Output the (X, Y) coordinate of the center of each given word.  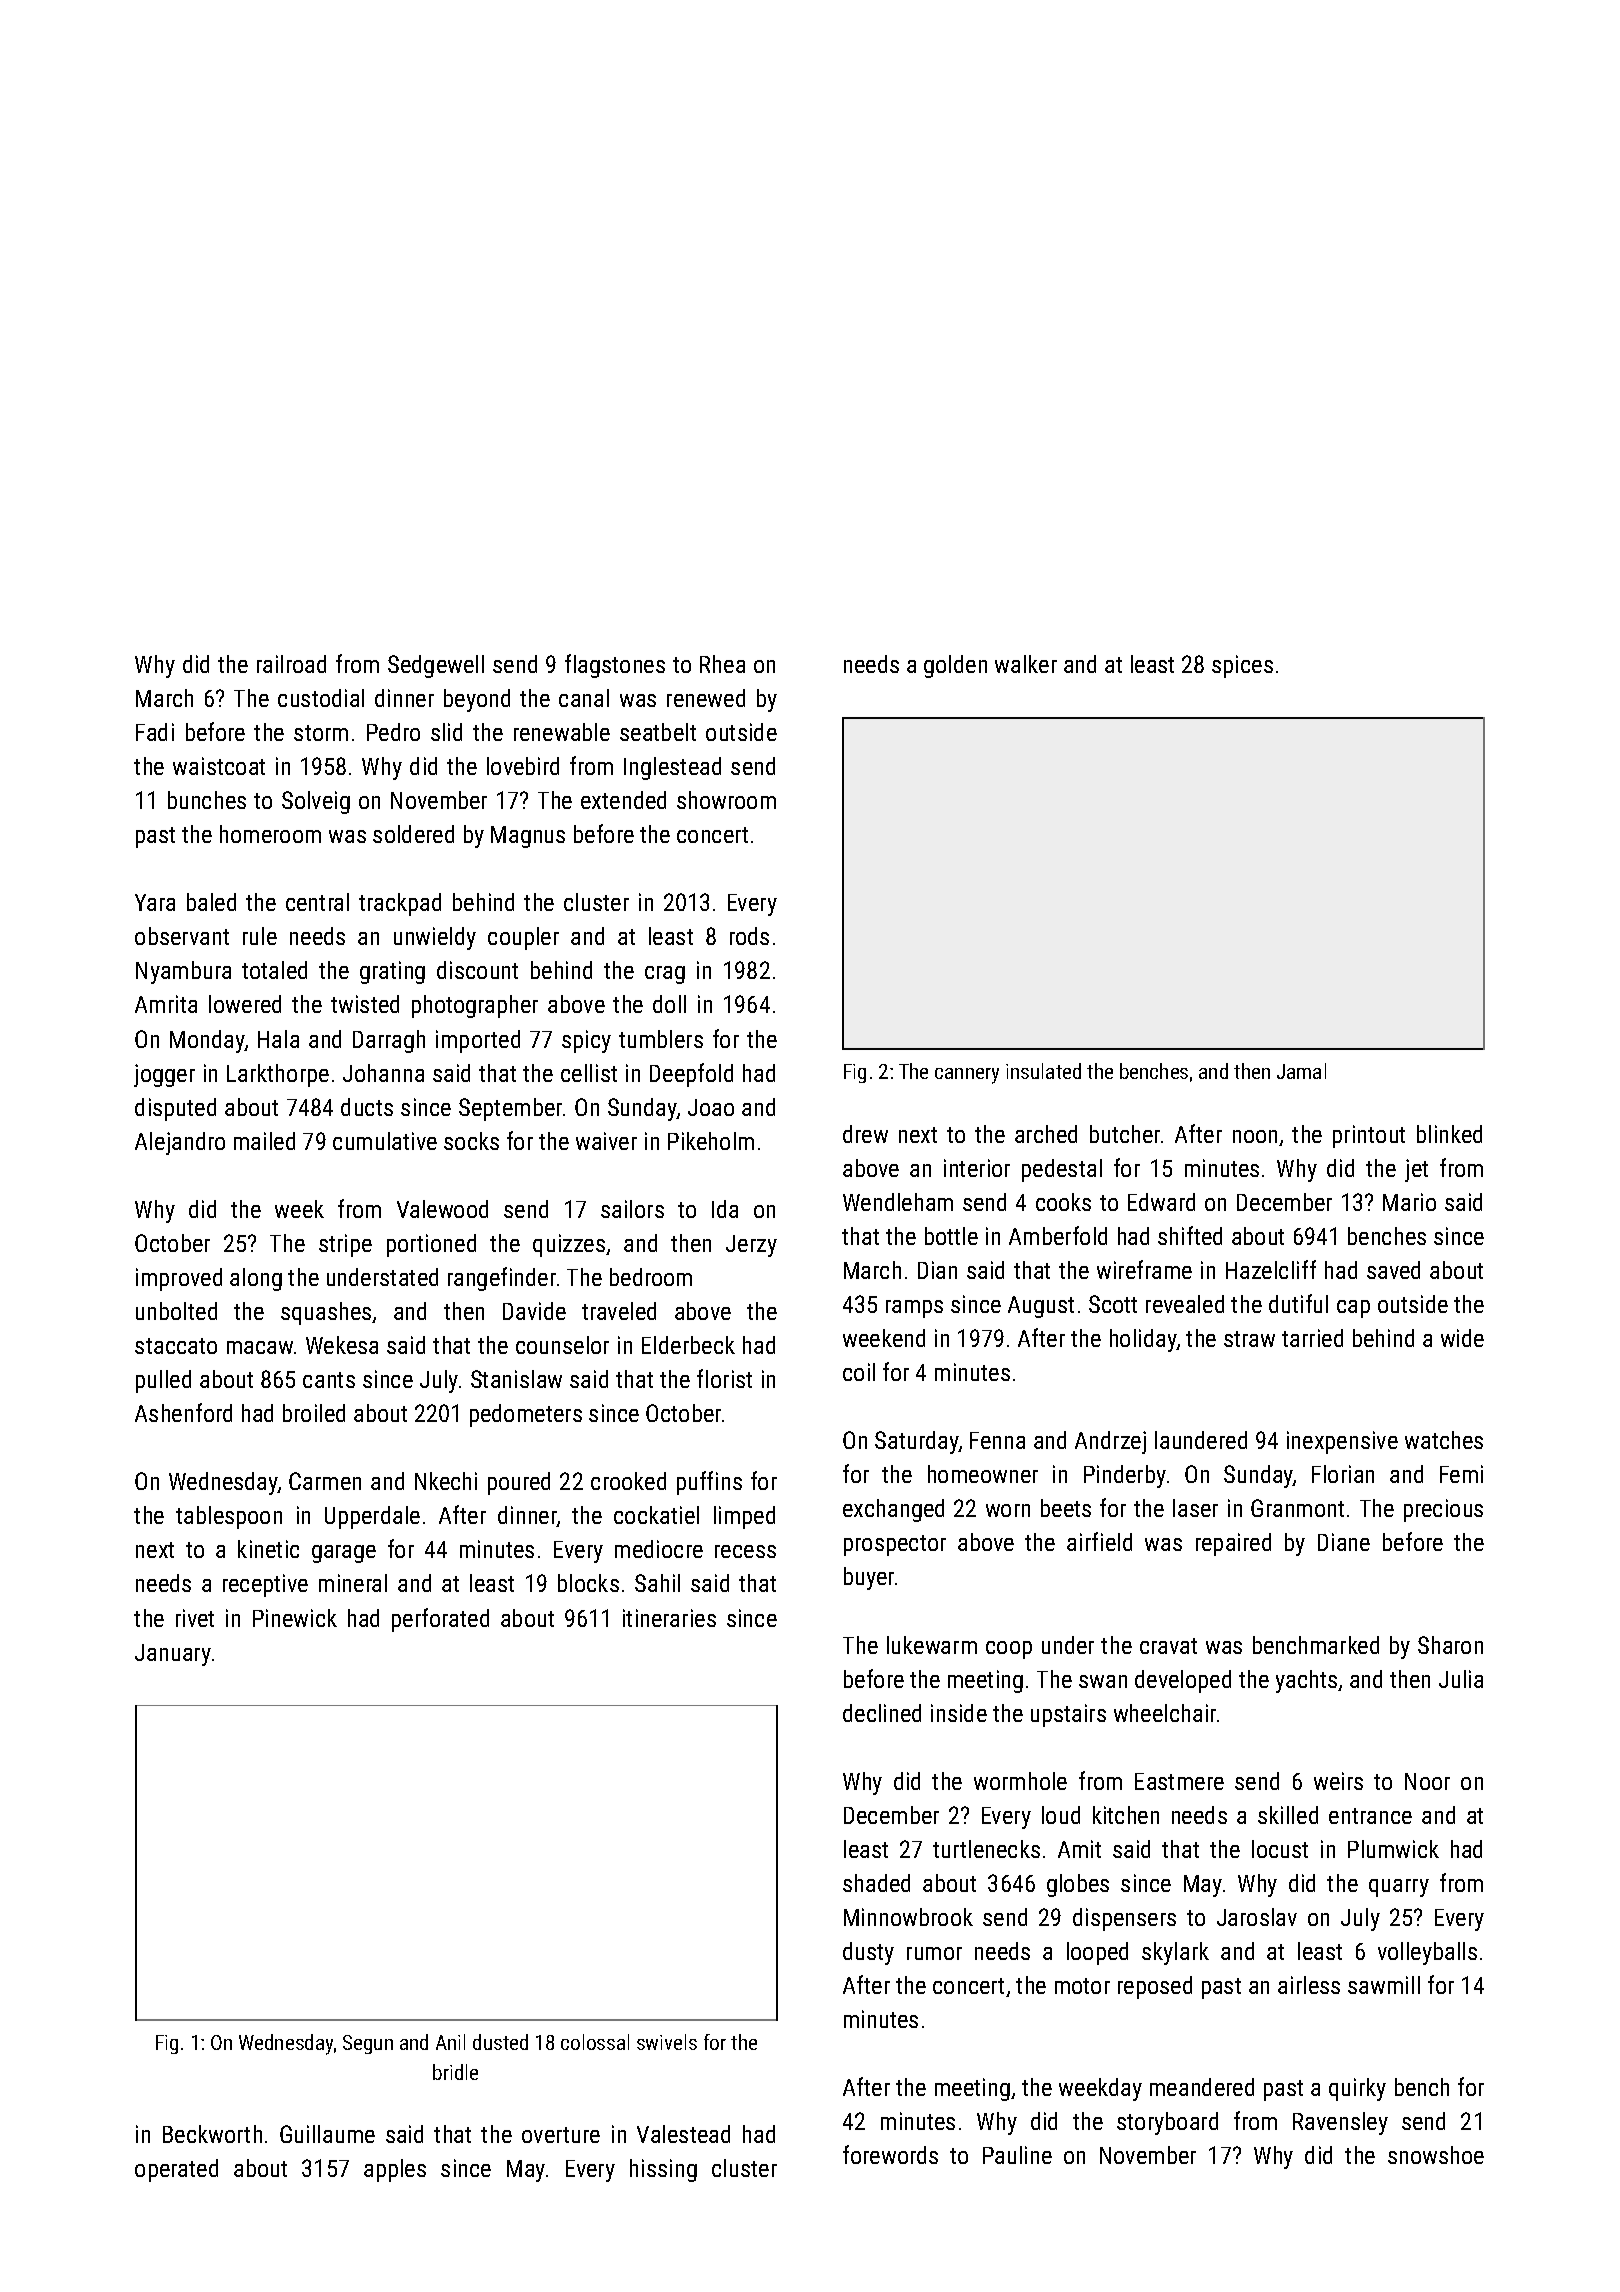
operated (176, 2170)
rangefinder (502, 1279)
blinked (1449, 1134)
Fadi (155, 732)
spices (1242, 666)
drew (865, 1134)
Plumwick (1393, 1849)
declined (882, 1713)
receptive (265, 1585)
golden (955, 666)
